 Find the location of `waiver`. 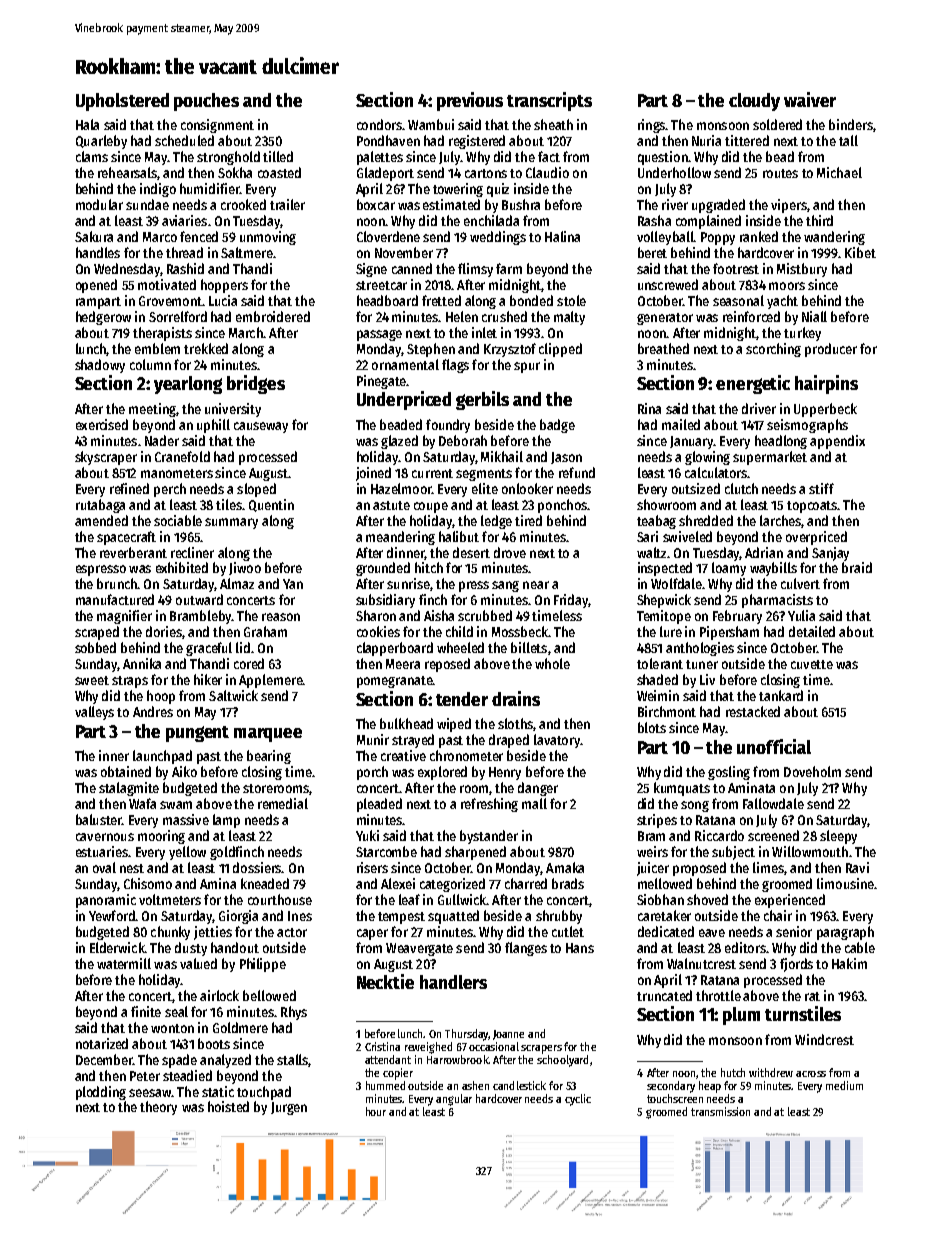

waiver is located at coordinates (810, 99).
